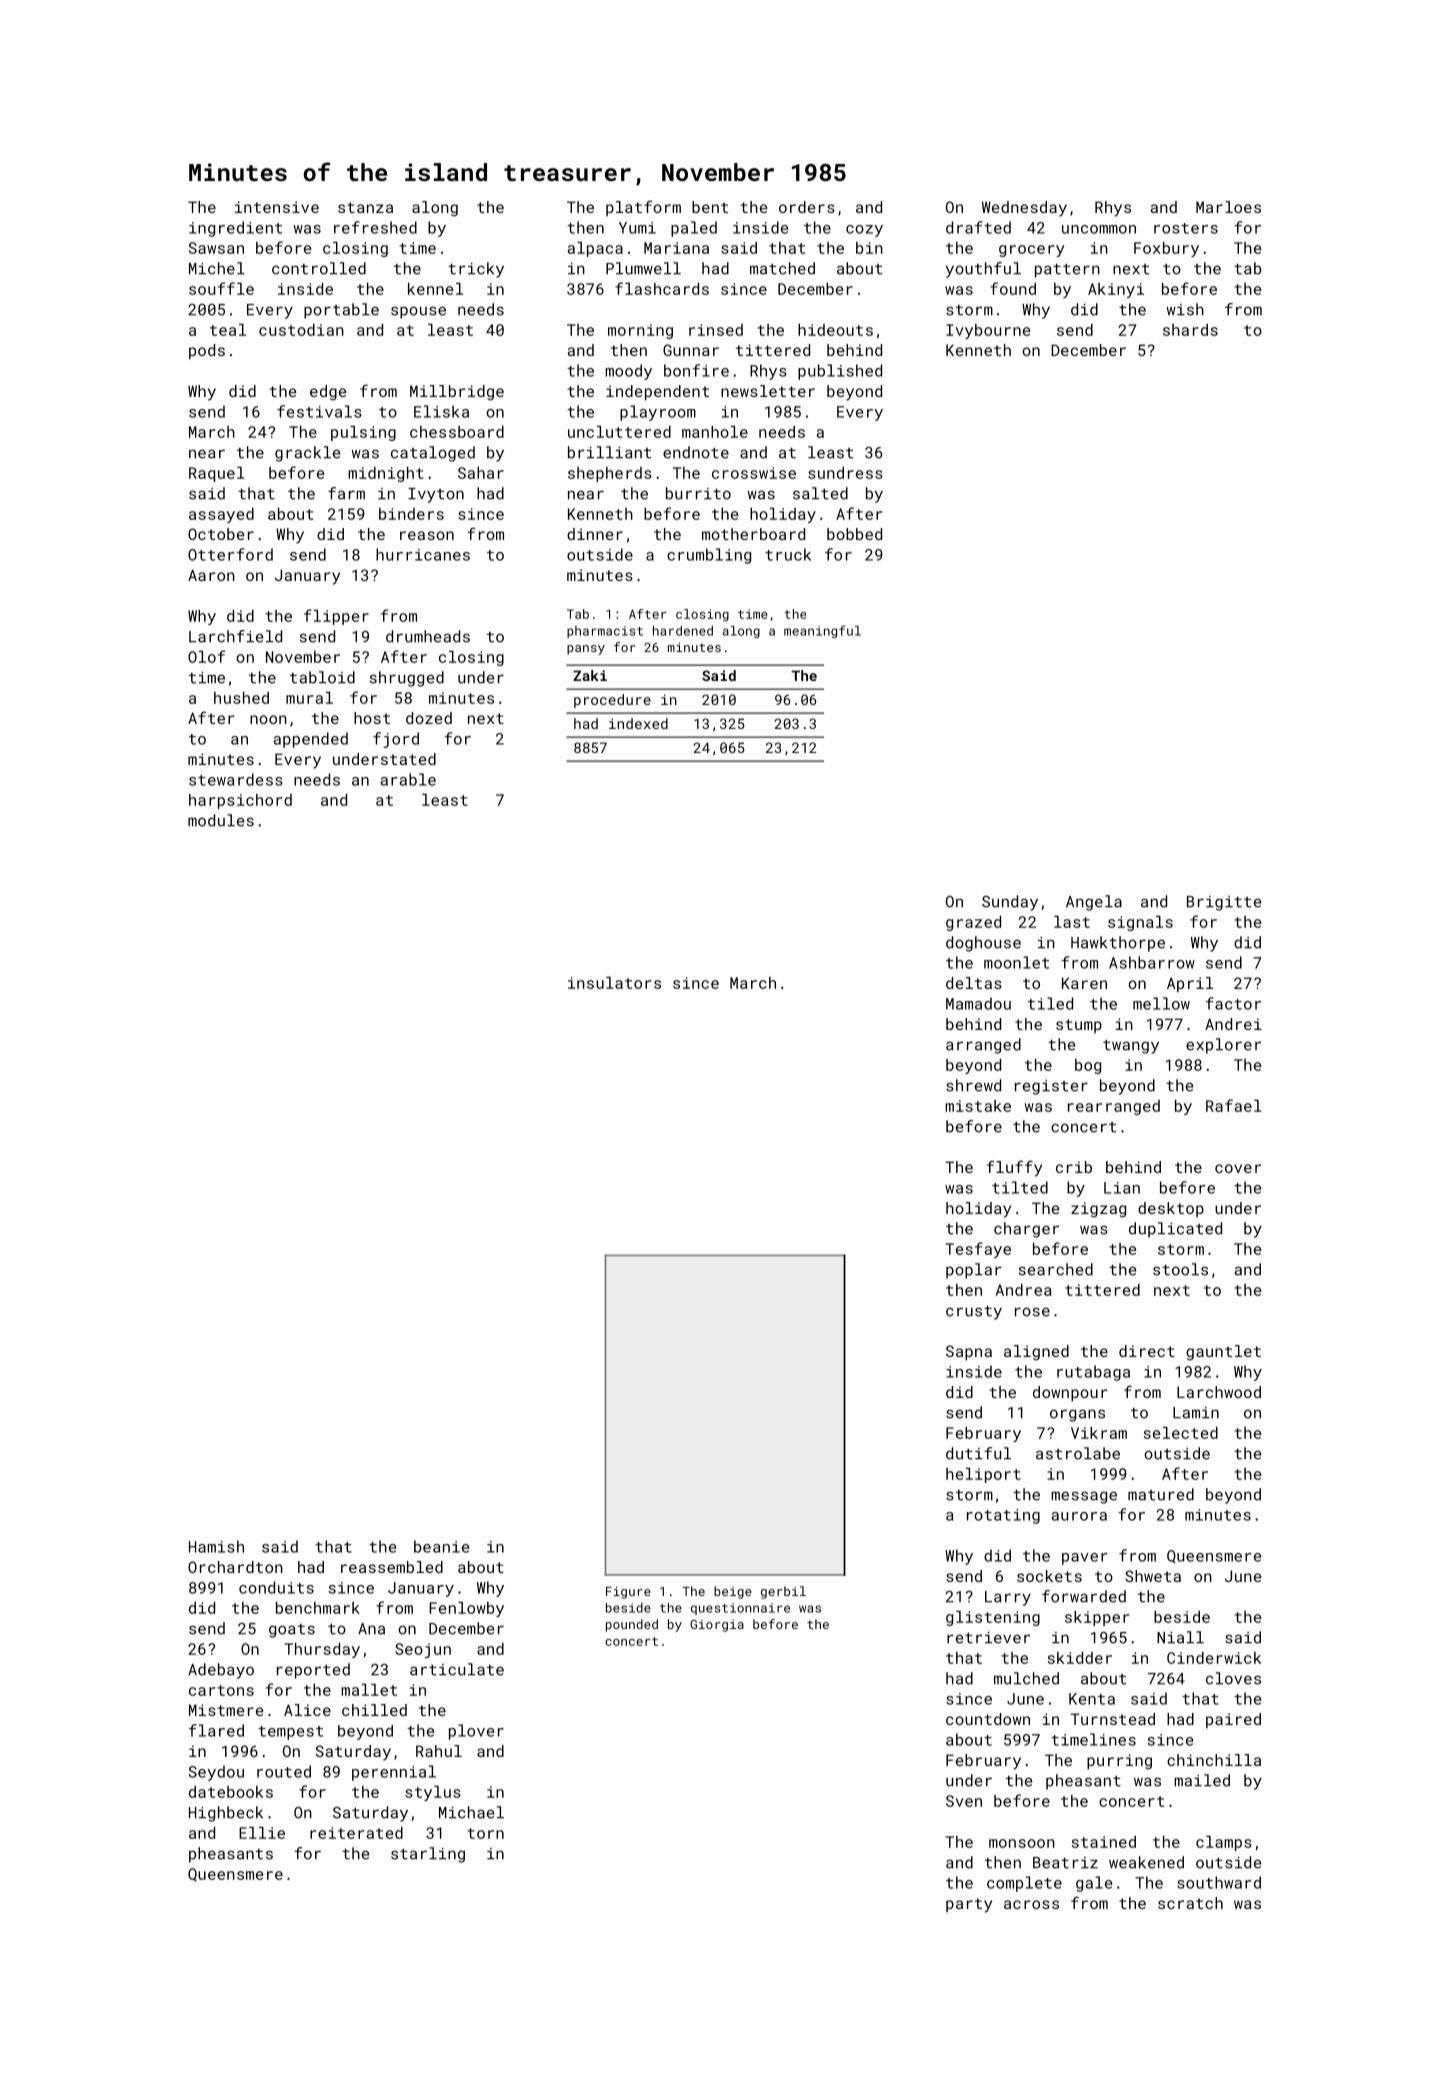 This image has width=1450, height=2100. I want to click on perennial, so click(394, 1773).
